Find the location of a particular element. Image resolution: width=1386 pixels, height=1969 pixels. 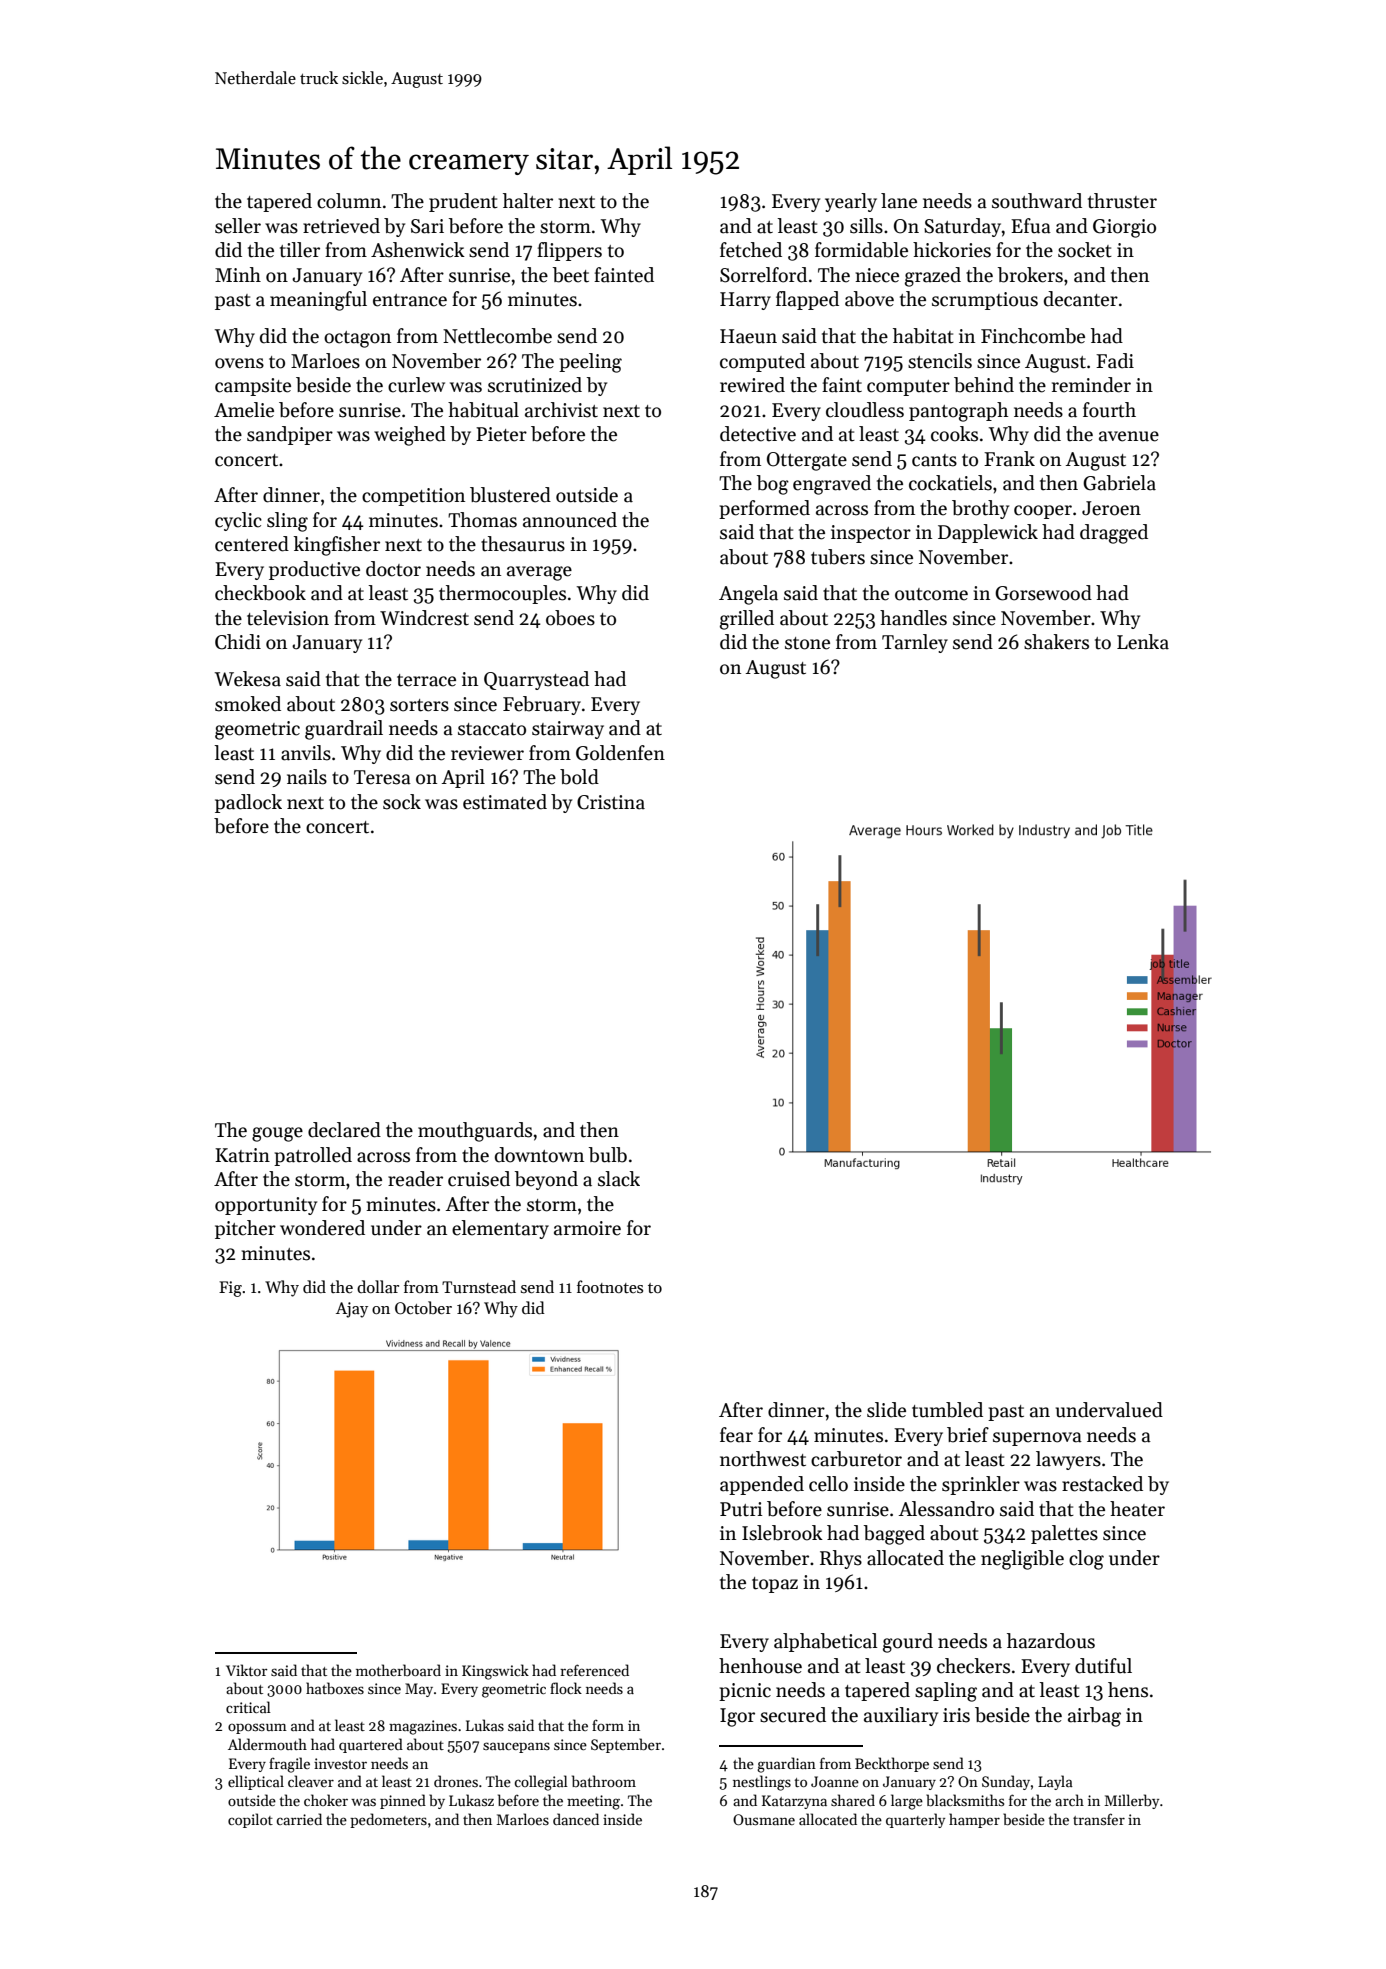

Kingswick is located at coordinates (495, 1672).
